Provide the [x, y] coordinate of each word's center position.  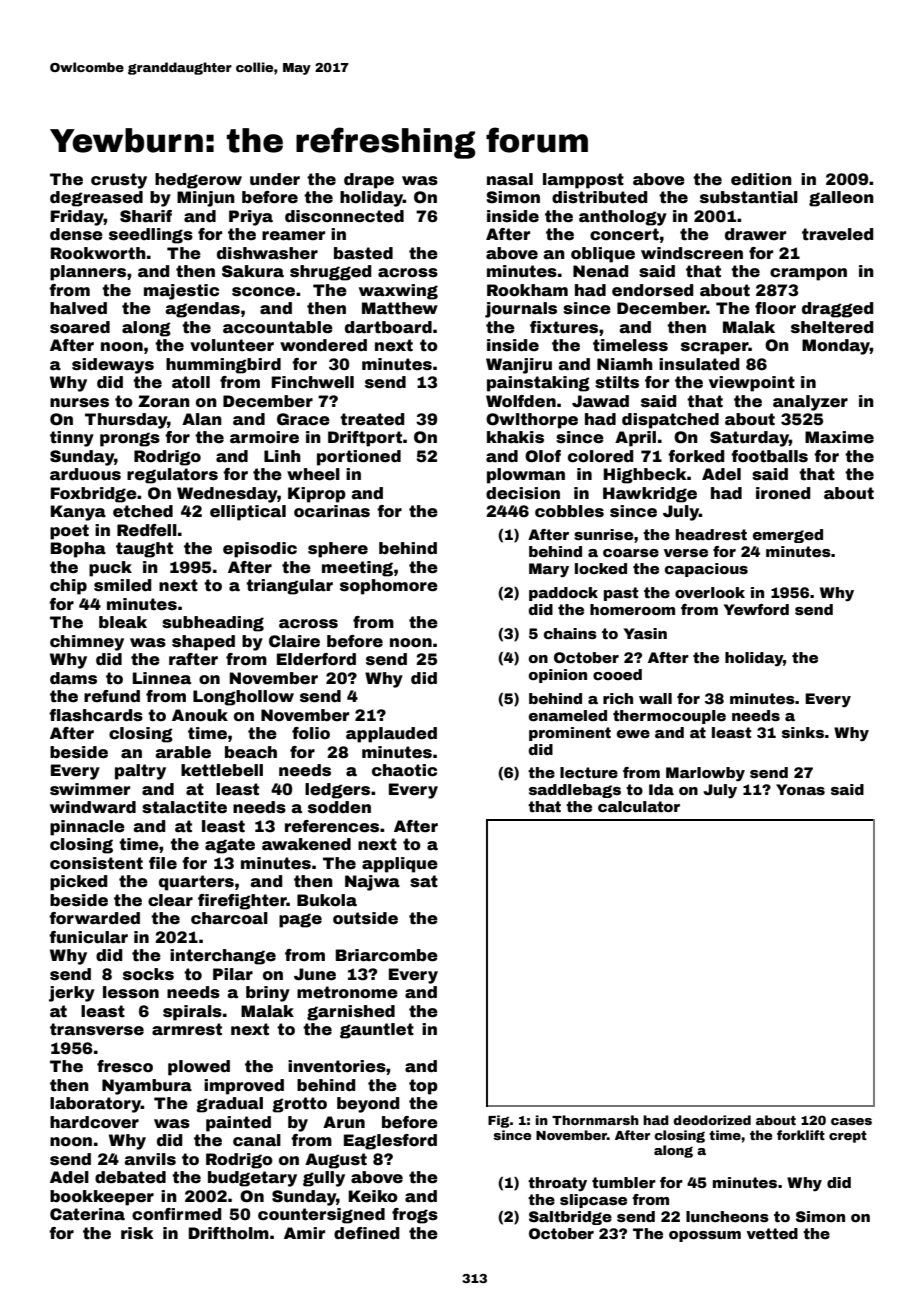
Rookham [527, 290]
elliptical [248, 513]
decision [523, 493]
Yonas [800, 789]
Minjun [206, 199]
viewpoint [752, 384]
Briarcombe [387, 955]
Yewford [756, 609]
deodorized [712, 1120]
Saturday [749, 439]
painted [238, 1124]
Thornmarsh [595, 1120]
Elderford [316, 659]
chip [68, 587]
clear [170, 900]
